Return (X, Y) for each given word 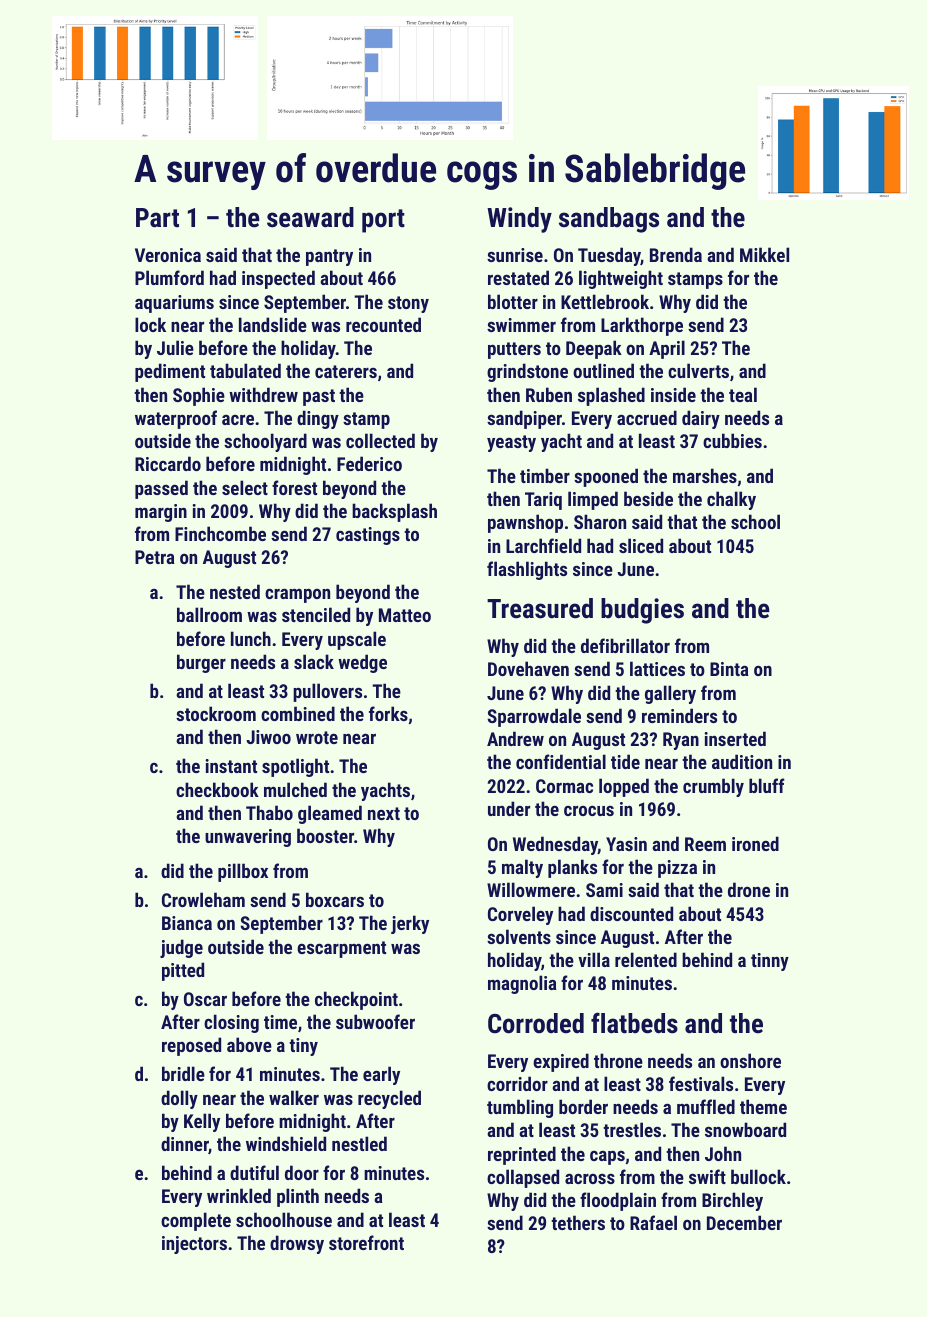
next (384, 813)
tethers (578, 1222)
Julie (175, 347)
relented (646, 959)
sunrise (515, 255)
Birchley (732, 1201)
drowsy (297, 1244)
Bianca (187, 923)
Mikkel (764, 254)
